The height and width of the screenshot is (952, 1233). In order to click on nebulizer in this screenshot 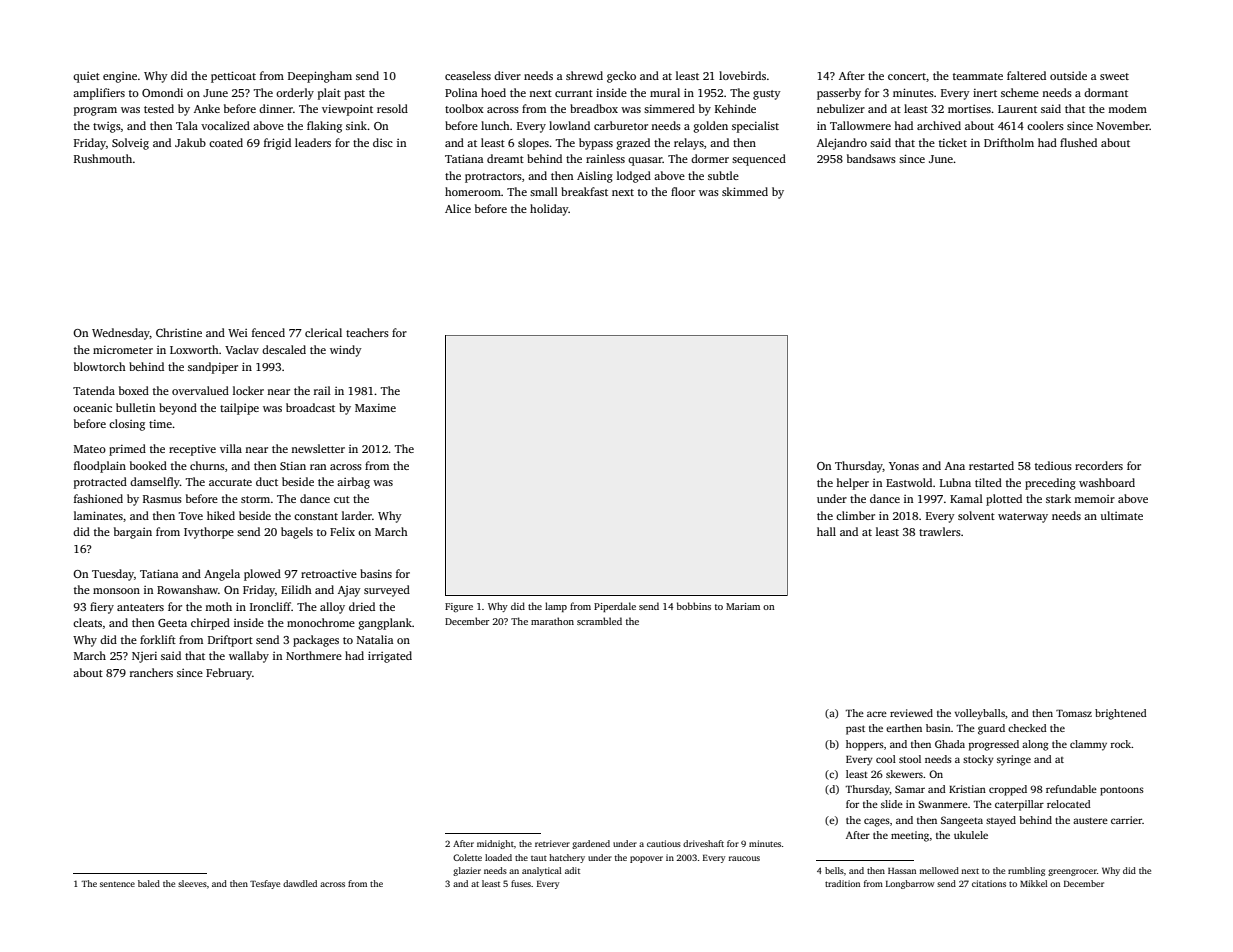, I will do `click(841, 108)`.
